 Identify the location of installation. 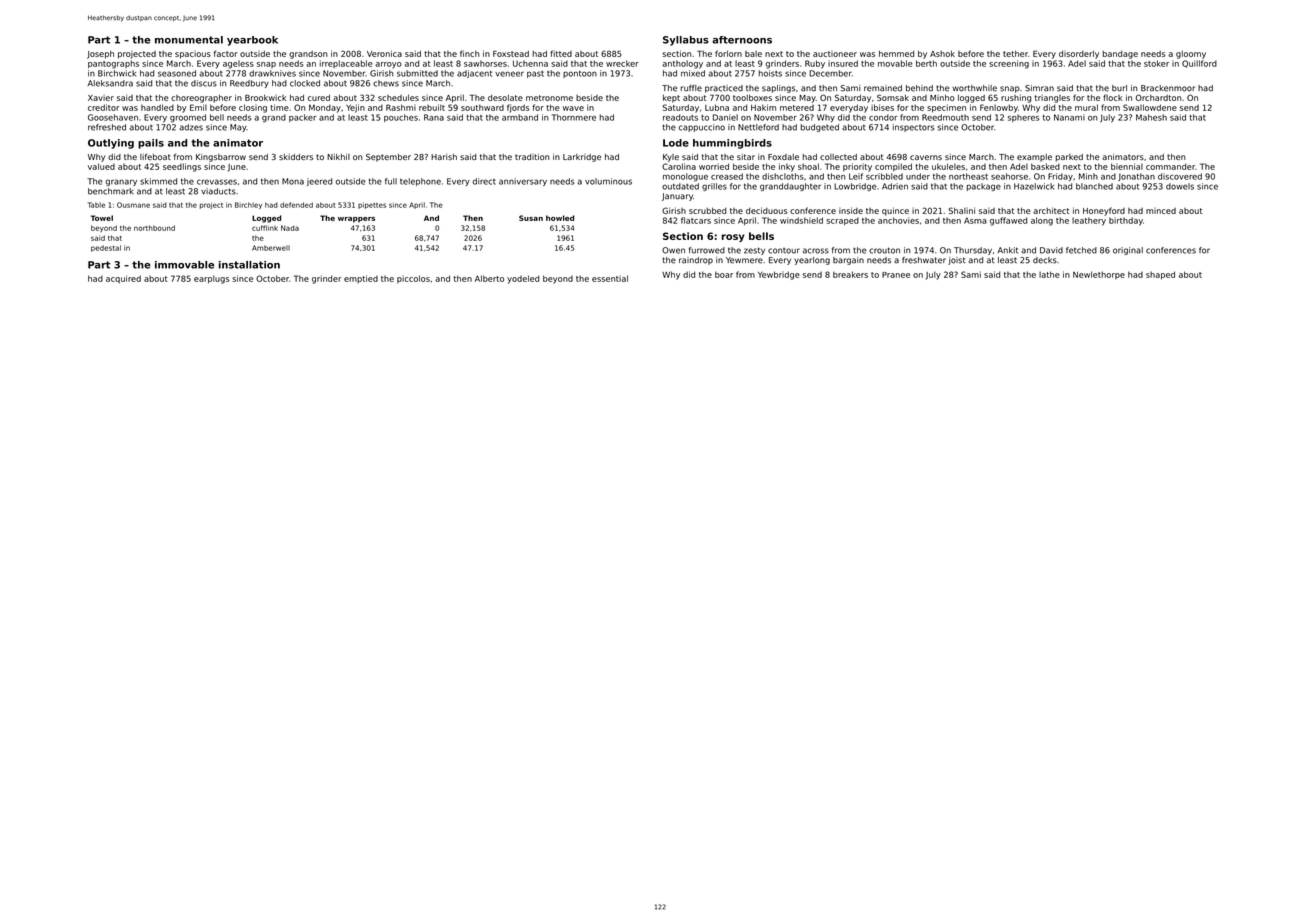
(249, 265).
